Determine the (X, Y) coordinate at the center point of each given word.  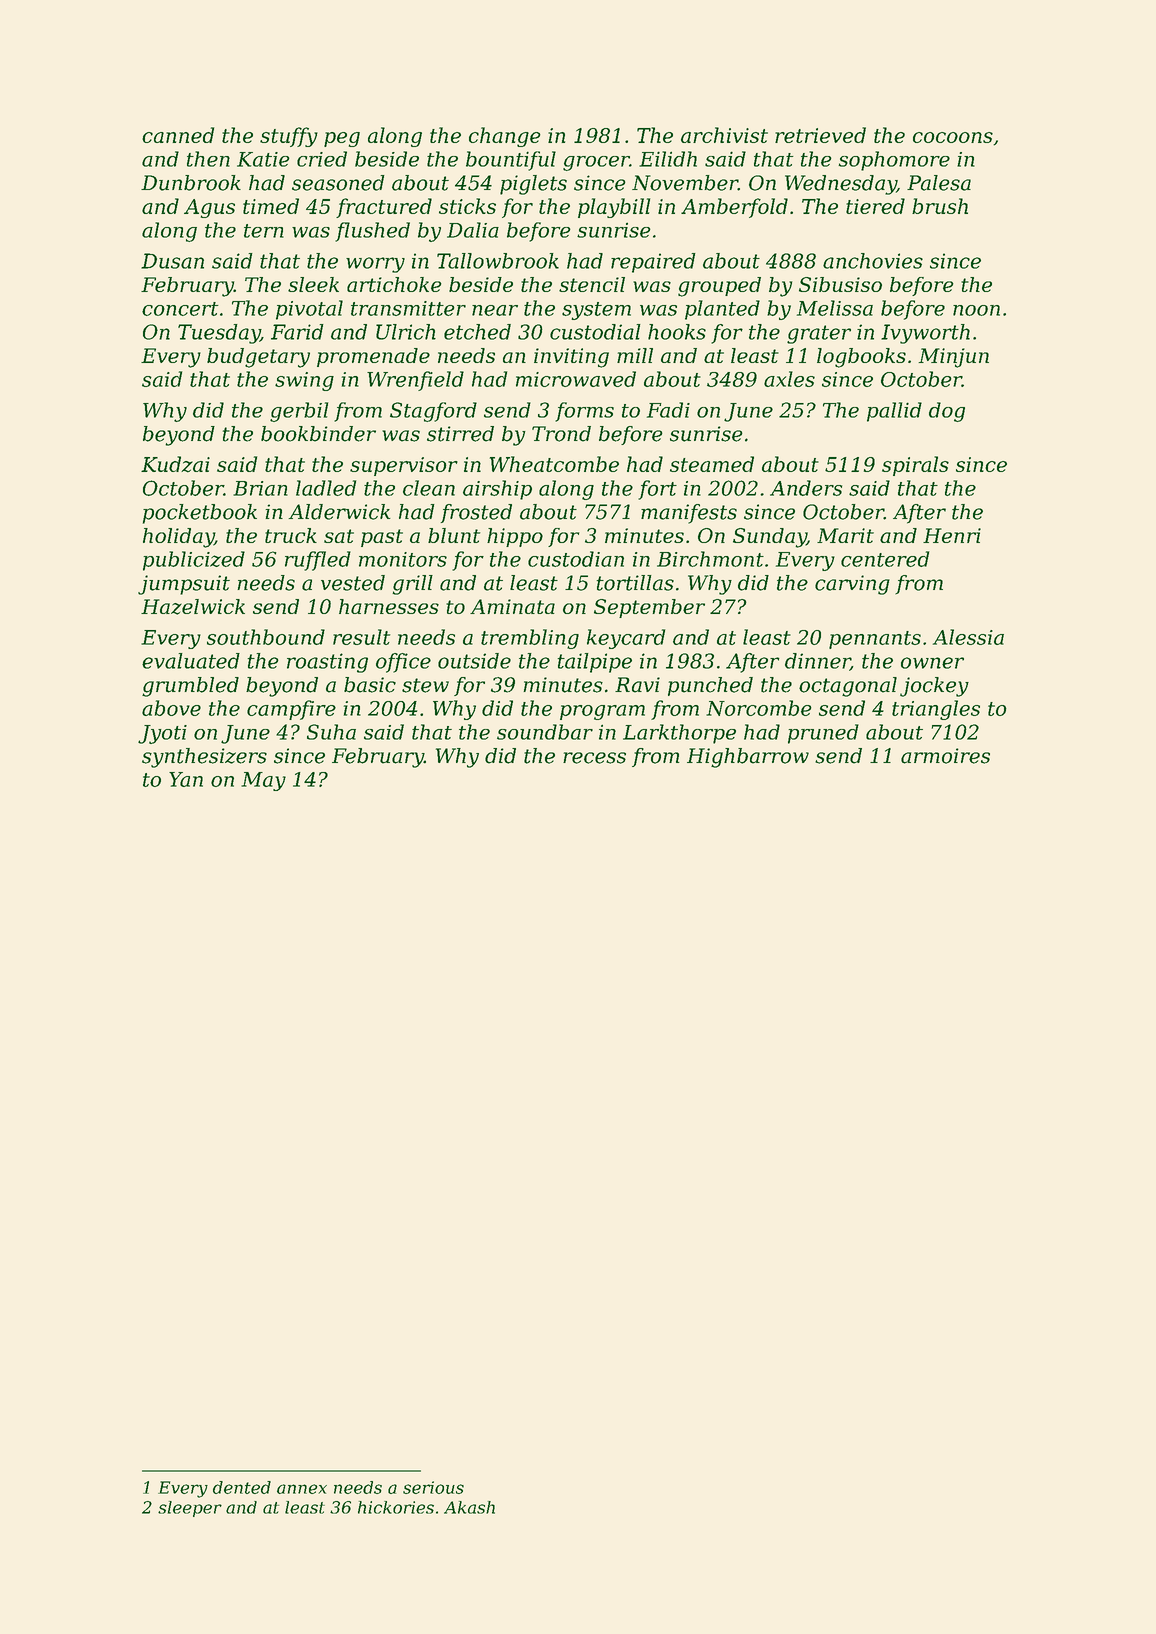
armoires (945, 756)
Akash (469, 1507)
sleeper (190, 1509)
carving (852, 585)
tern (264, 231)
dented (242, 1487)
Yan (186, 779)
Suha (331, 732)
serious (433, 1487)
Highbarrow (748, 758)
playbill (614, 208)
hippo (515, 537)
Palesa (939, 183)
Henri (952, 535)
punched (710, 686)
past (382, 538)
